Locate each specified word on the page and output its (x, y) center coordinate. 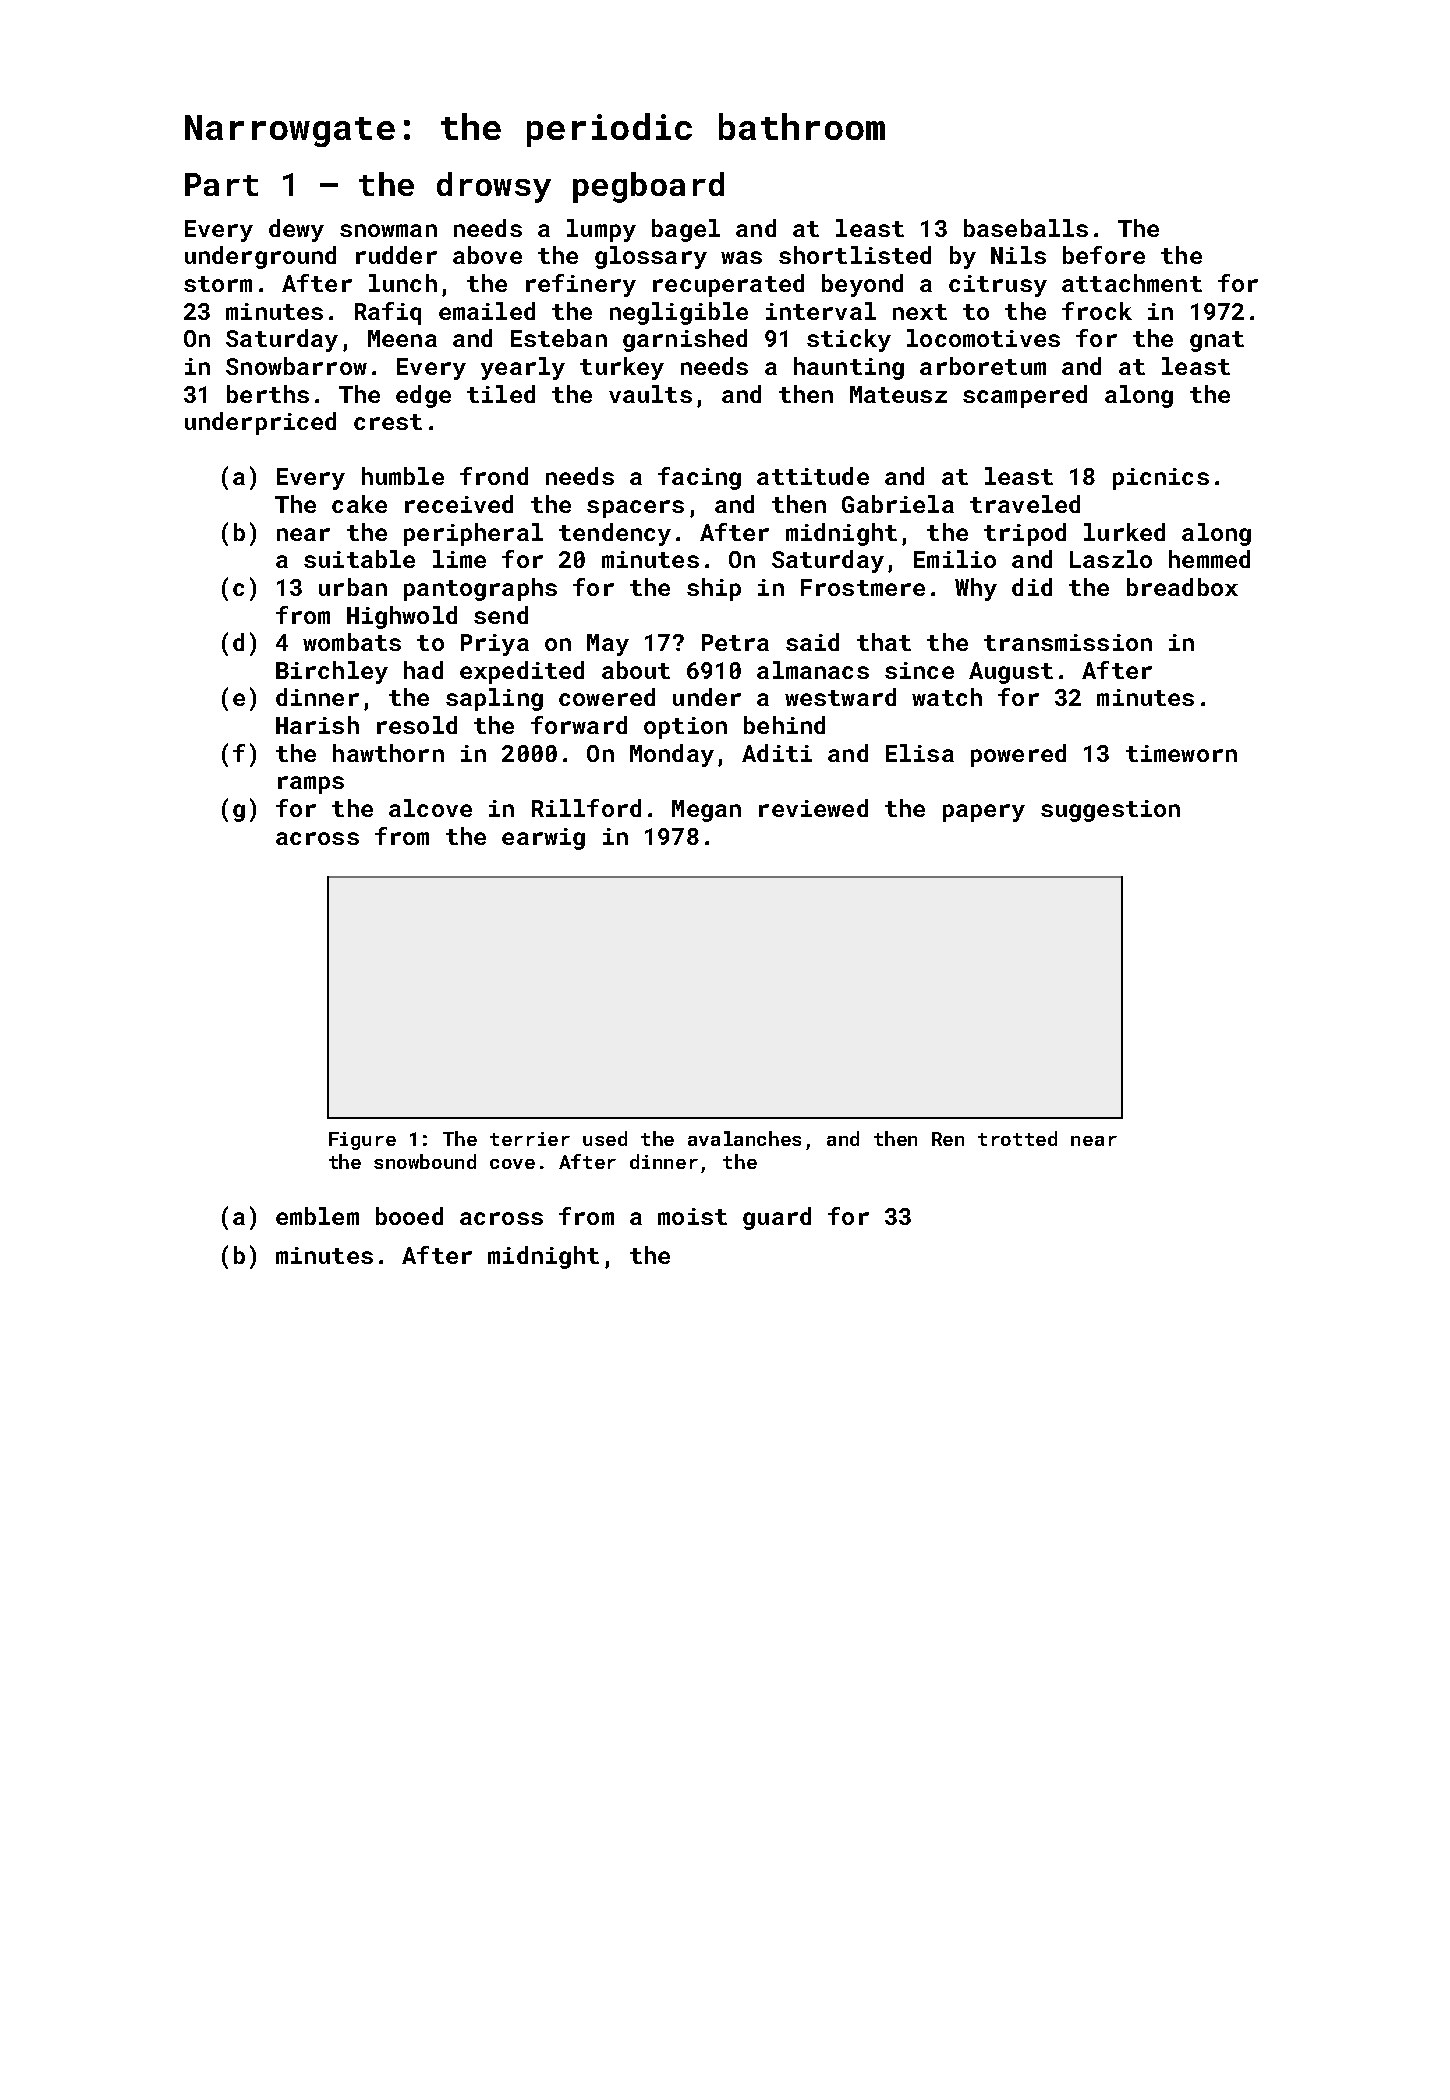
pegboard (648, 187)
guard (777, 1218)
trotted (1017, 1138)
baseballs (1026, 228)
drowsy (494, 187)
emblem (317, 1216)
